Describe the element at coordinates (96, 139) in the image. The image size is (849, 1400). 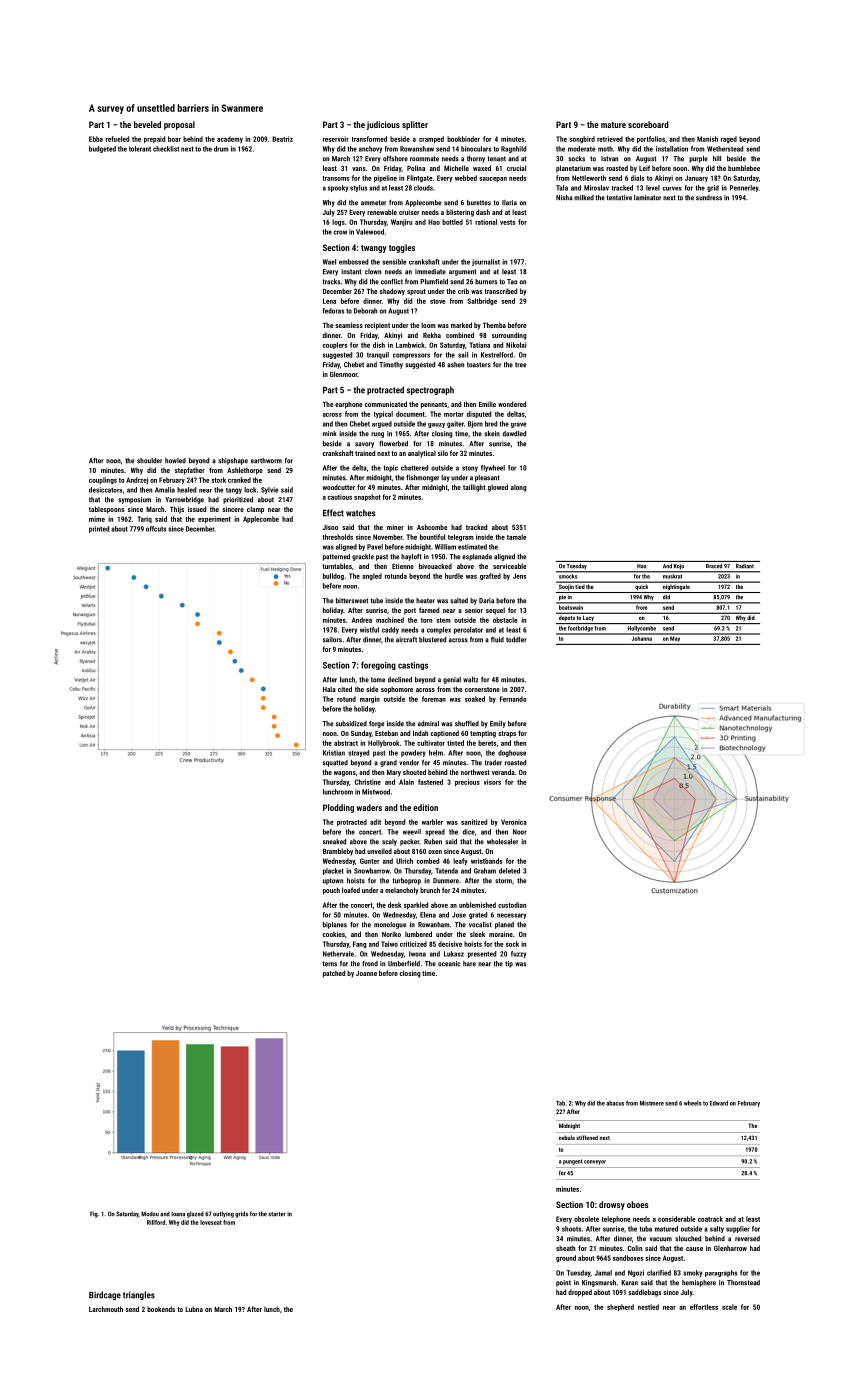
I see `Ebba` at that location.
